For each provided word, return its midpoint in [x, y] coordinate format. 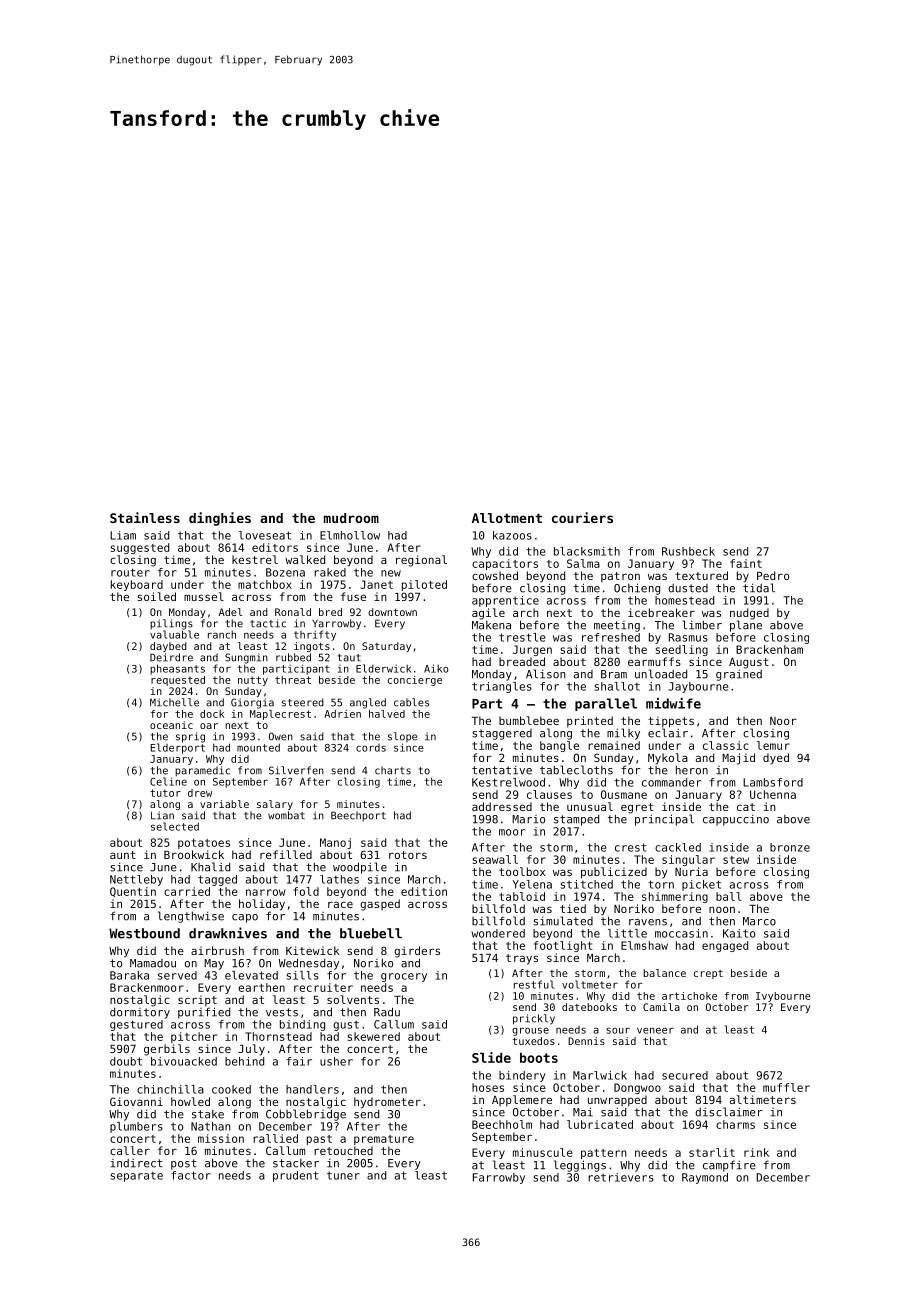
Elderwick [383, 668]
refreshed [611, 637]
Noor [783, 721]
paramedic [202, 771]
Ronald [293, 612]
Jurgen [532, 650]
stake [208, 1114]
